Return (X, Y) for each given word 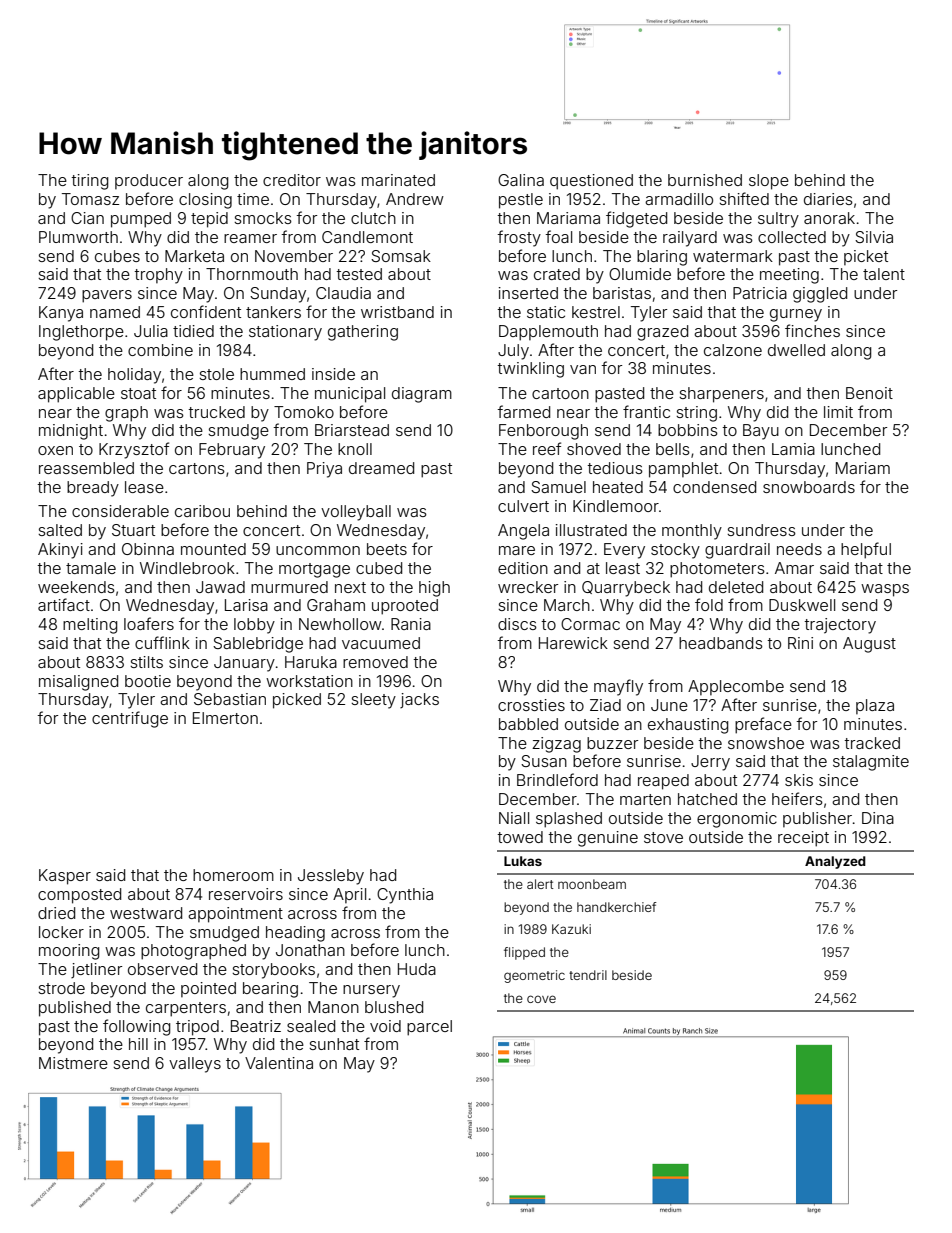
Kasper (65, 877)
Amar (794, 568)
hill (138, 1044)
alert (540, 884)
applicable (76, 395)
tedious (615, 468)
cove (541, 999)
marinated (398, 180)
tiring (90, 182)
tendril (588, 975)
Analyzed (835, 862)
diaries (828, 199)
